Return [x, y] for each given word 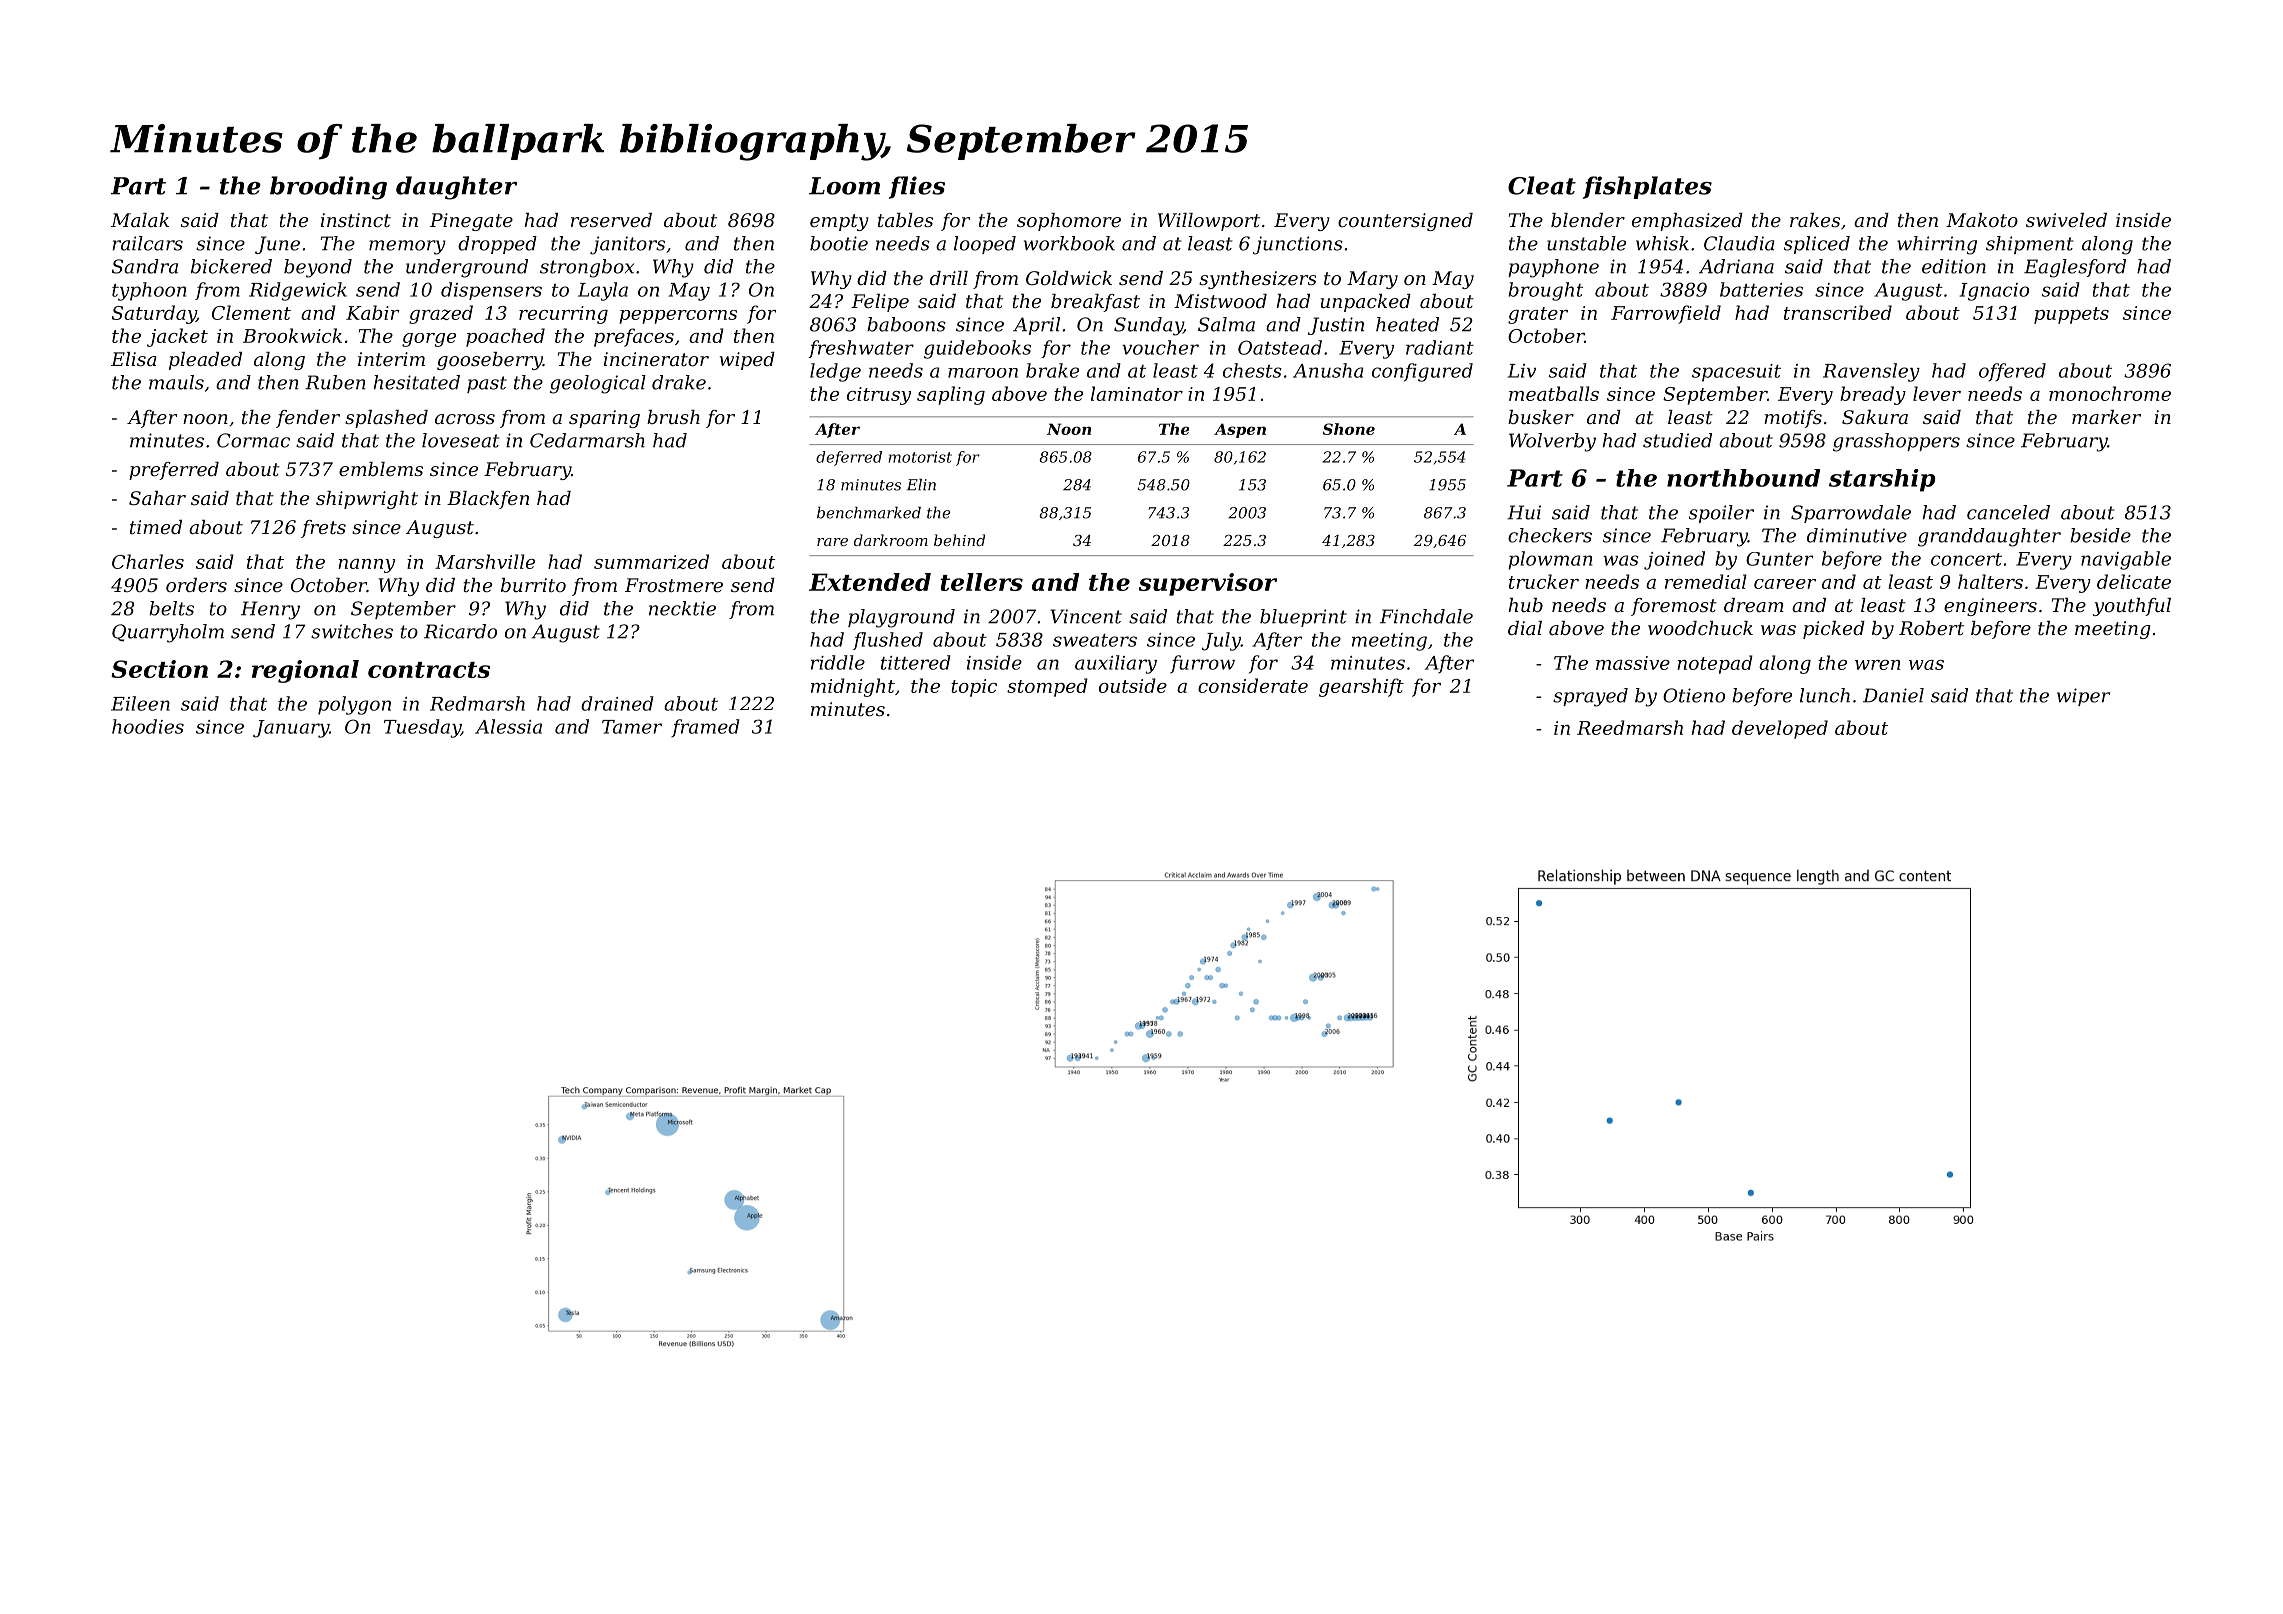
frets [323, 529]
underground [467, 268]
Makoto [1982, 220]
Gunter [1779, 559]
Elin [921, 484]
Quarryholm [168, 633]
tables [905, 220]
